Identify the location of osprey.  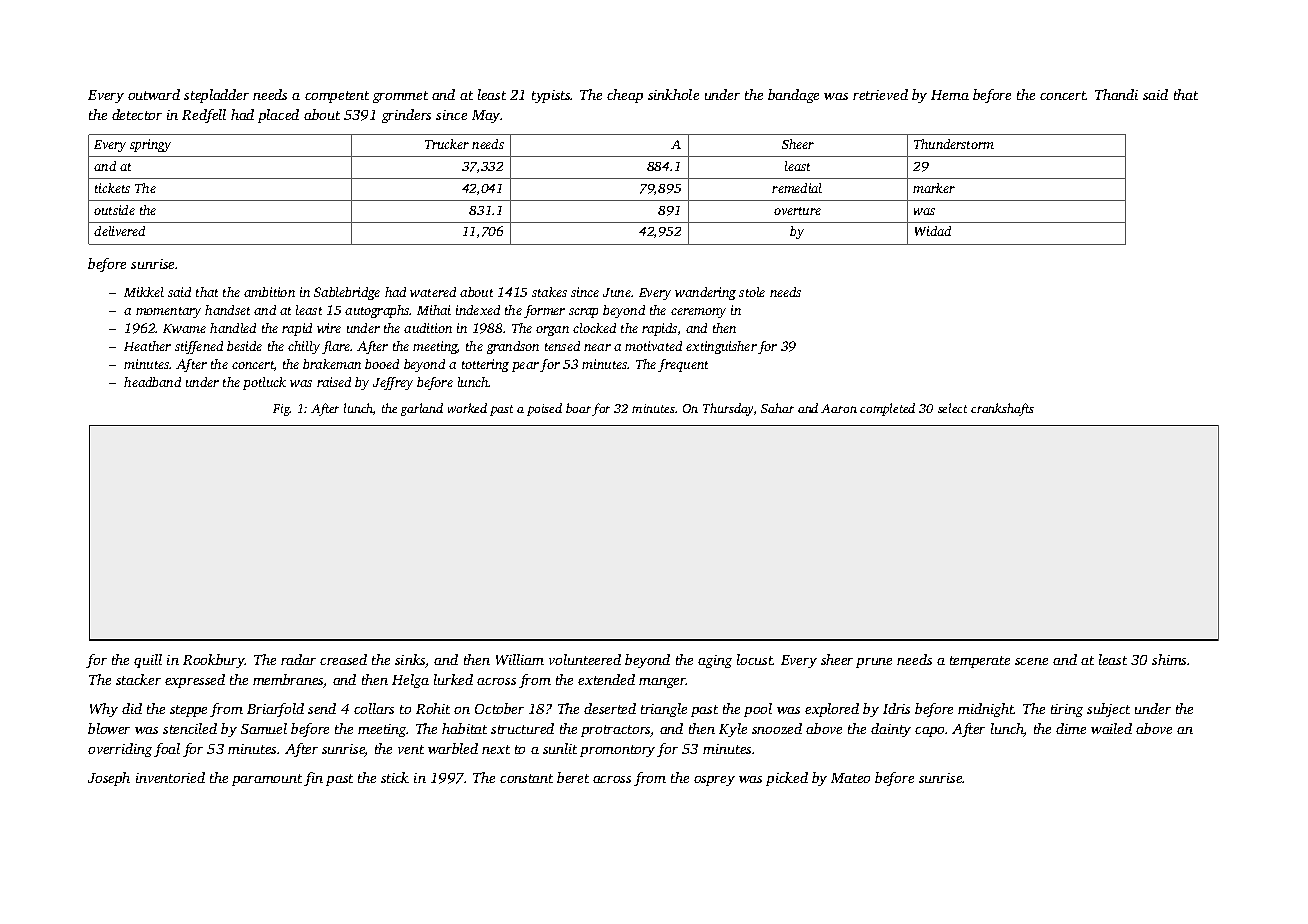
(714, 781).
